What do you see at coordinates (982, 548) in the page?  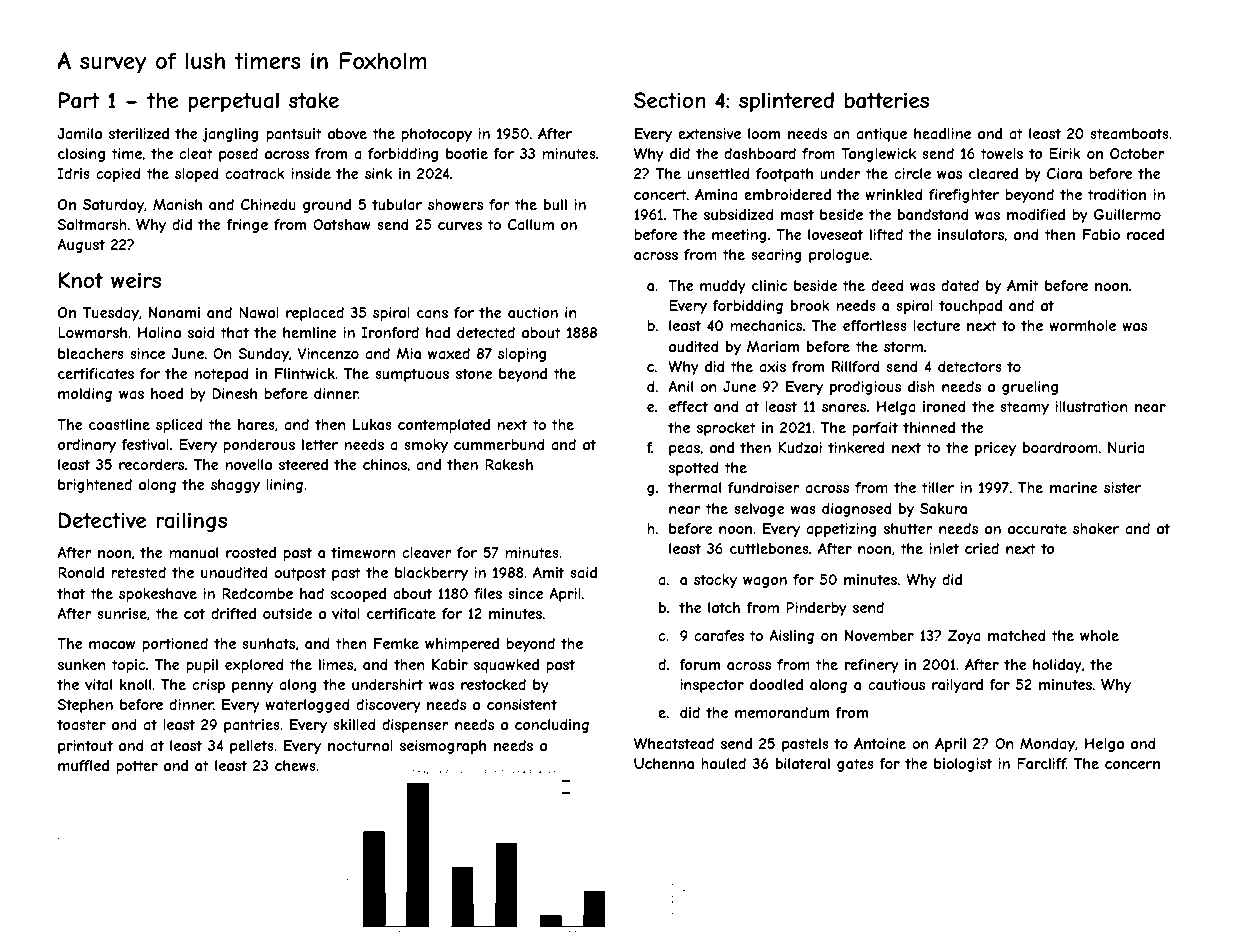 I see `cried` at bounding box center [982, 548].
